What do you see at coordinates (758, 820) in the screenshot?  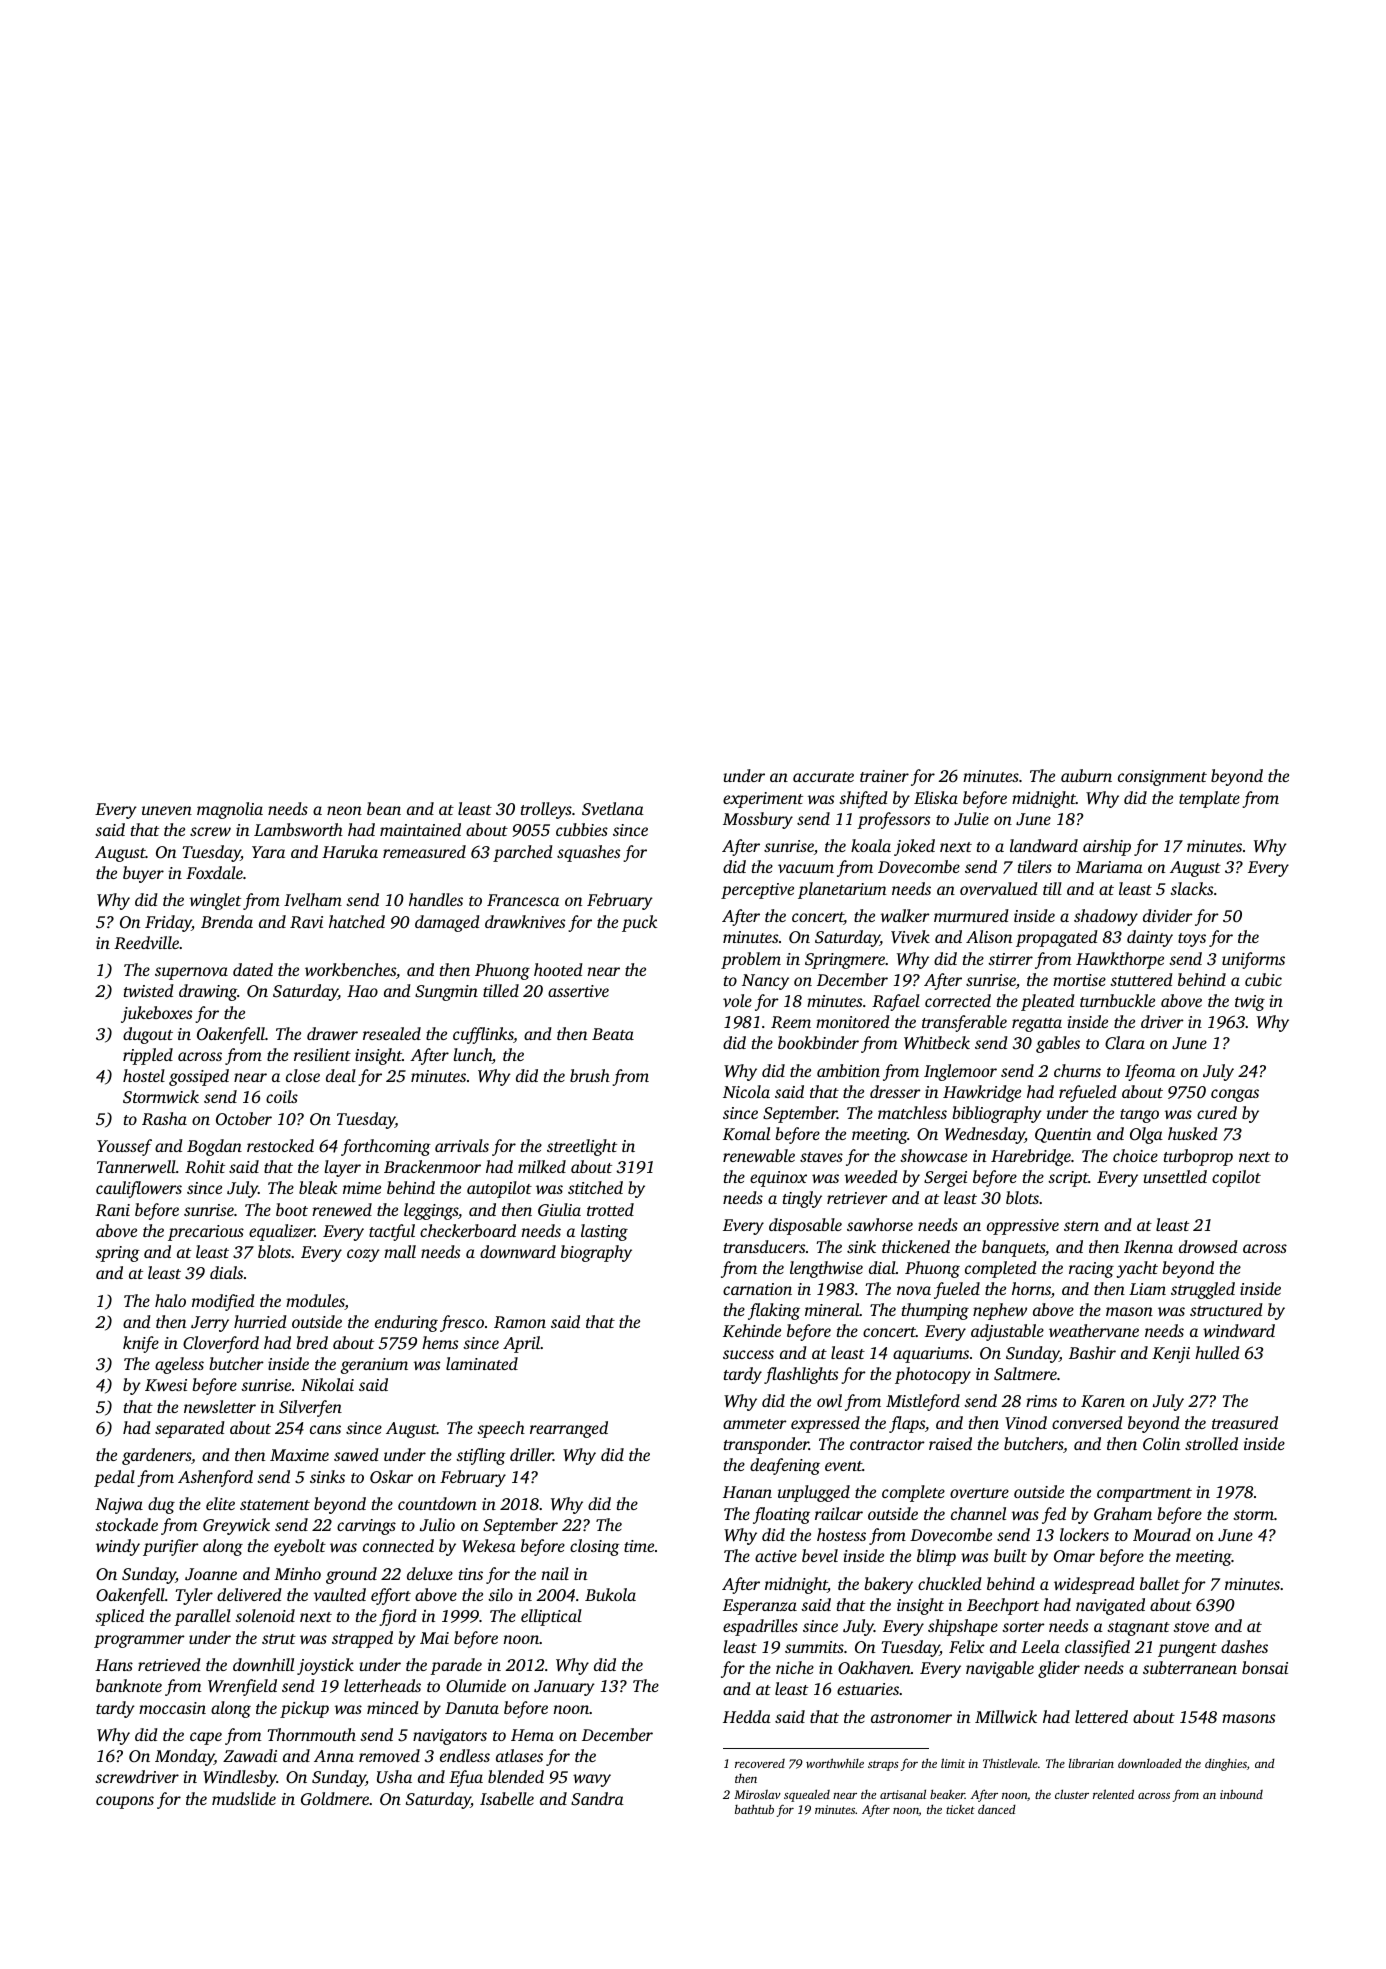 I see `Mossbury` at bounding box center [758, 820].
